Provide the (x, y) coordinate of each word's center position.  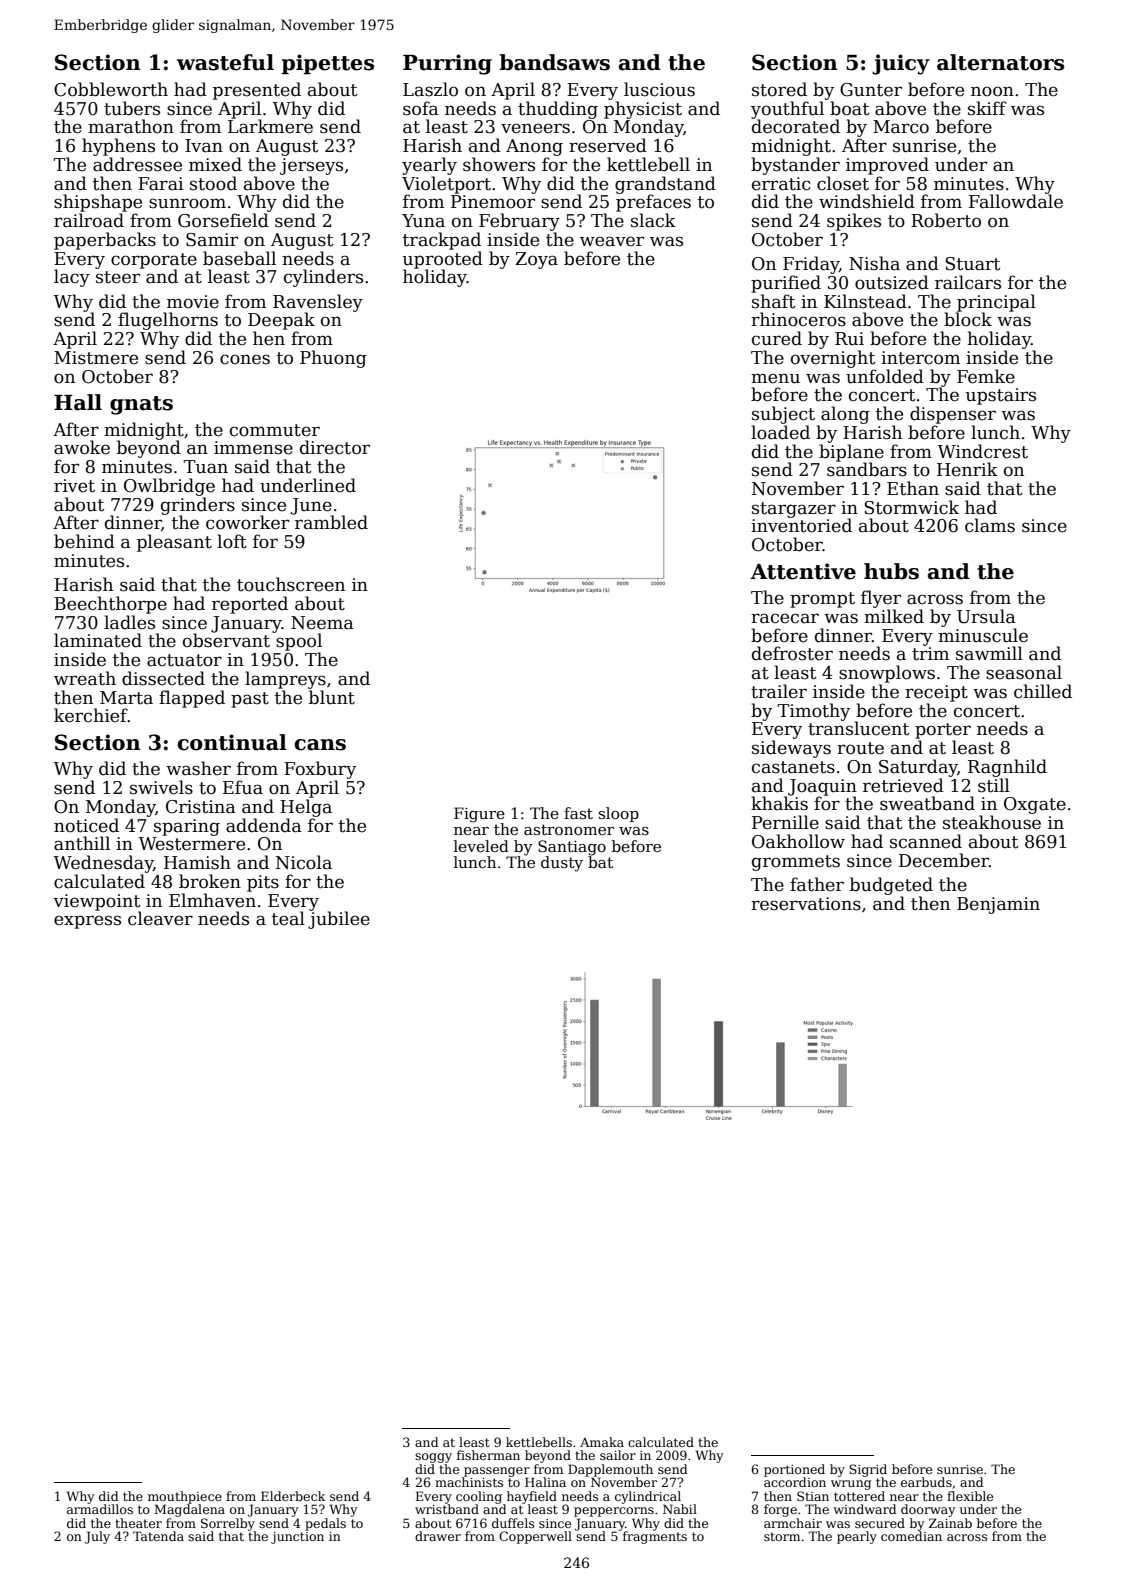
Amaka (602, 1442)
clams (990, 525)
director (335, 447)
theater (138, 1523)
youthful (787, 110)
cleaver (160, 918)
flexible (970, 1496)
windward (864, 1509)
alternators (1000, 62)
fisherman (488, 1455)
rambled (331, 522)
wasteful (225, 62)
